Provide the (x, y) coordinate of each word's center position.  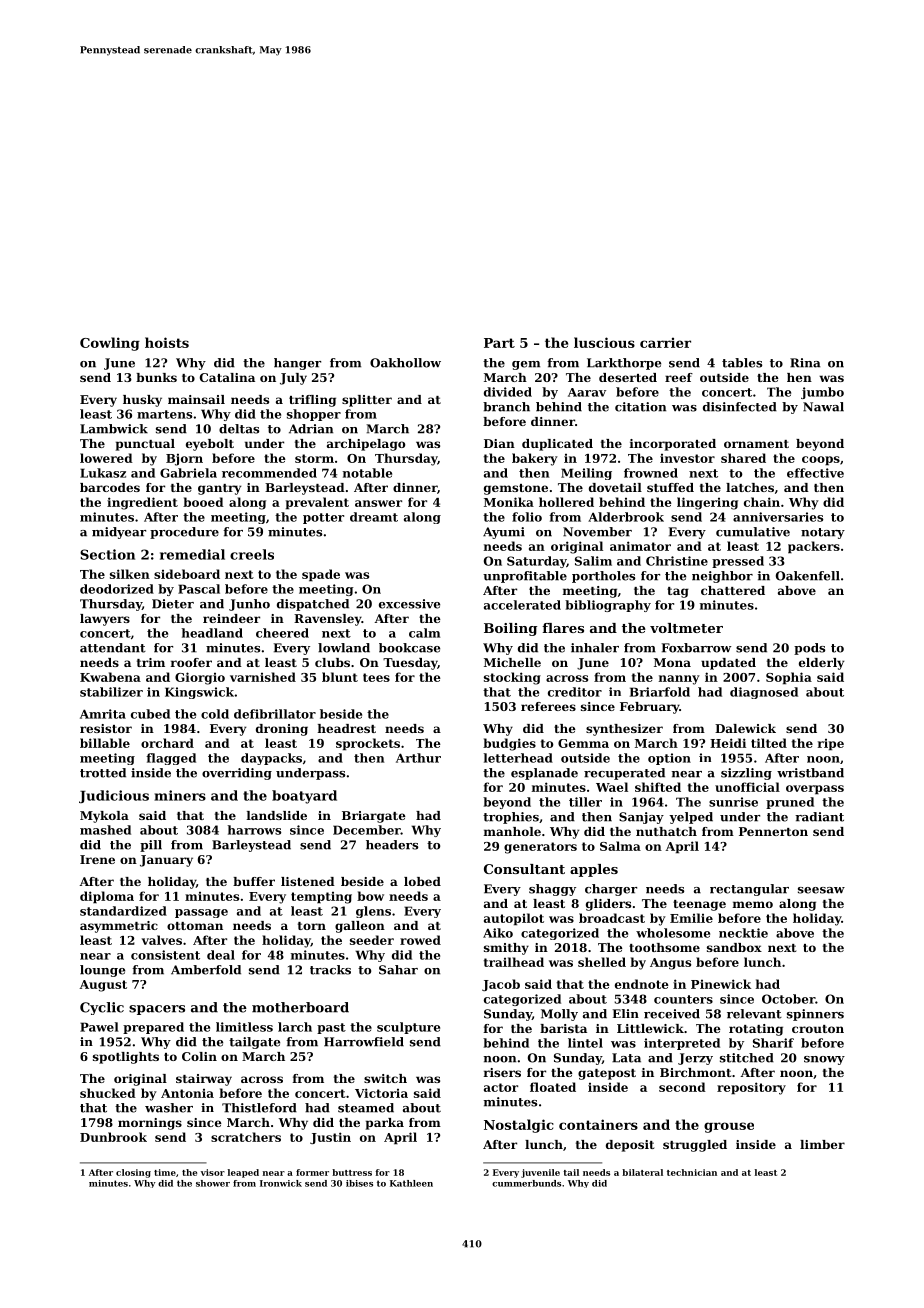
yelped (691, 818)
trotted (103, 773)
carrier (665, 342)
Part (499, 343)
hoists (167, 342)
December (367, 830)
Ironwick (281, 1183)
